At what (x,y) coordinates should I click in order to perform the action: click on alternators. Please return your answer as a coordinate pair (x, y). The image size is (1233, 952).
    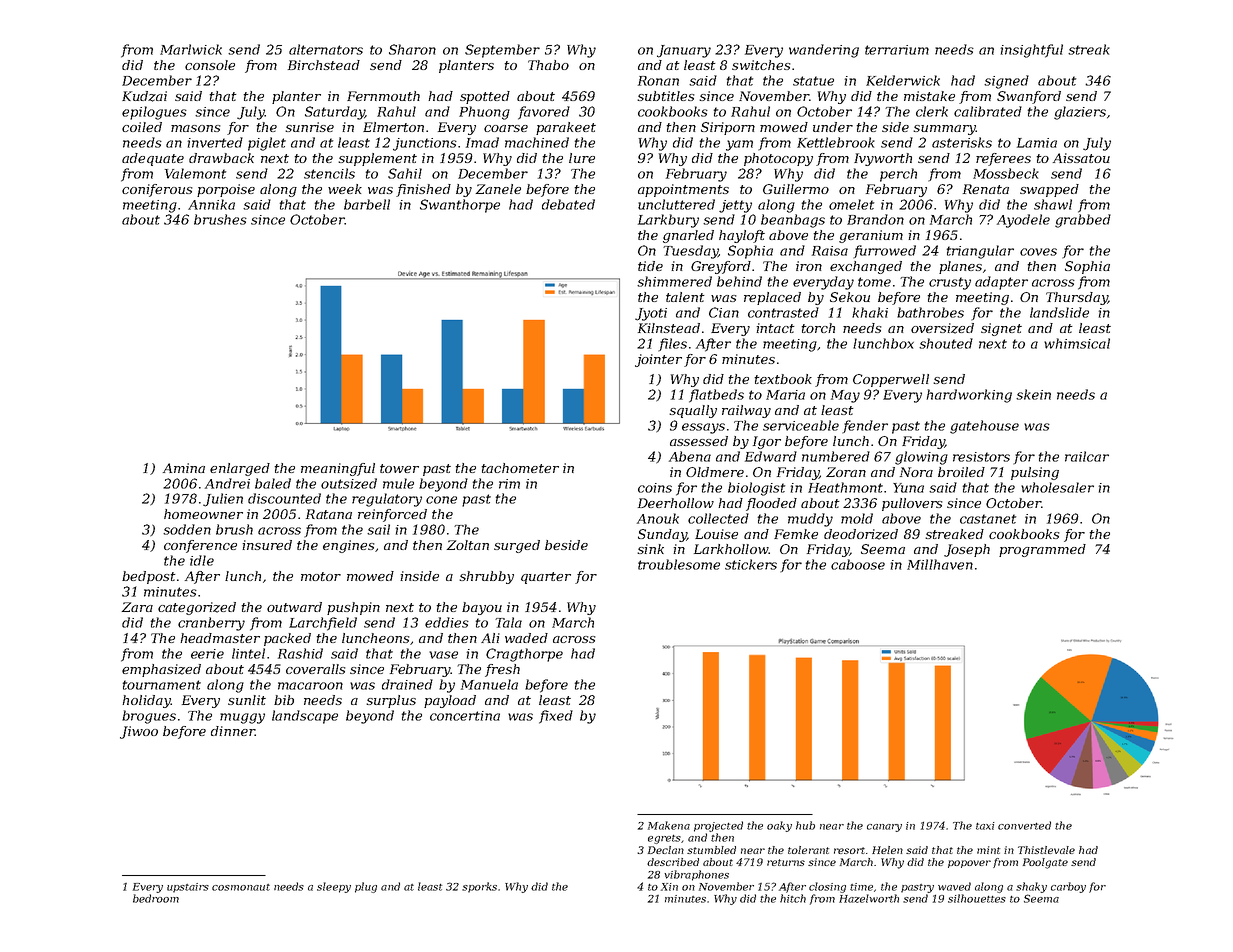
    Looking at the image, I should click on (326, 49).
